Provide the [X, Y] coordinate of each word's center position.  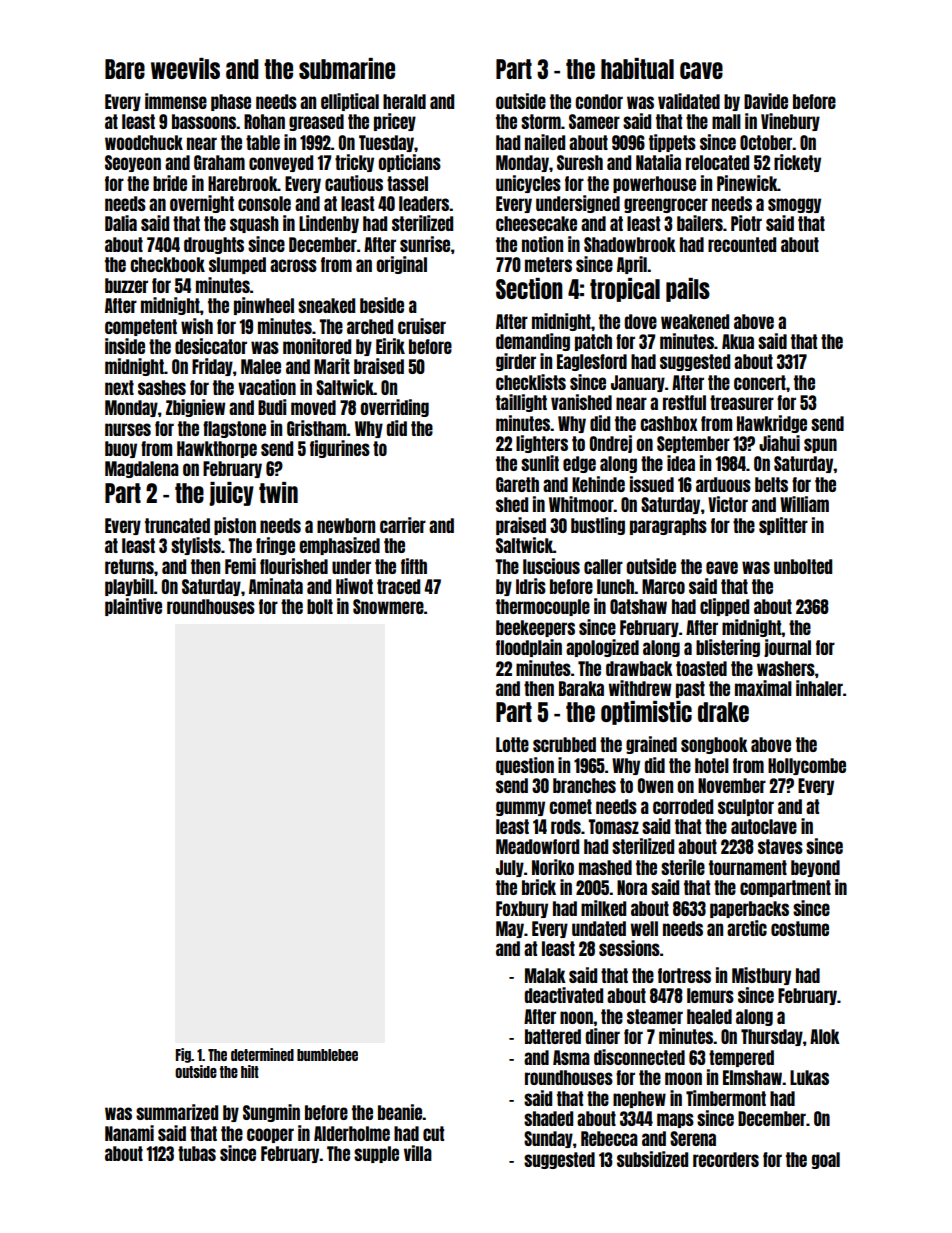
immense [176, 101]
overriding [394, 408]
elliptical [350, 102]
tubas [197, 1153]
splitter [783, 526]
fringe [275, 546]
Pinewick [747, 183]
